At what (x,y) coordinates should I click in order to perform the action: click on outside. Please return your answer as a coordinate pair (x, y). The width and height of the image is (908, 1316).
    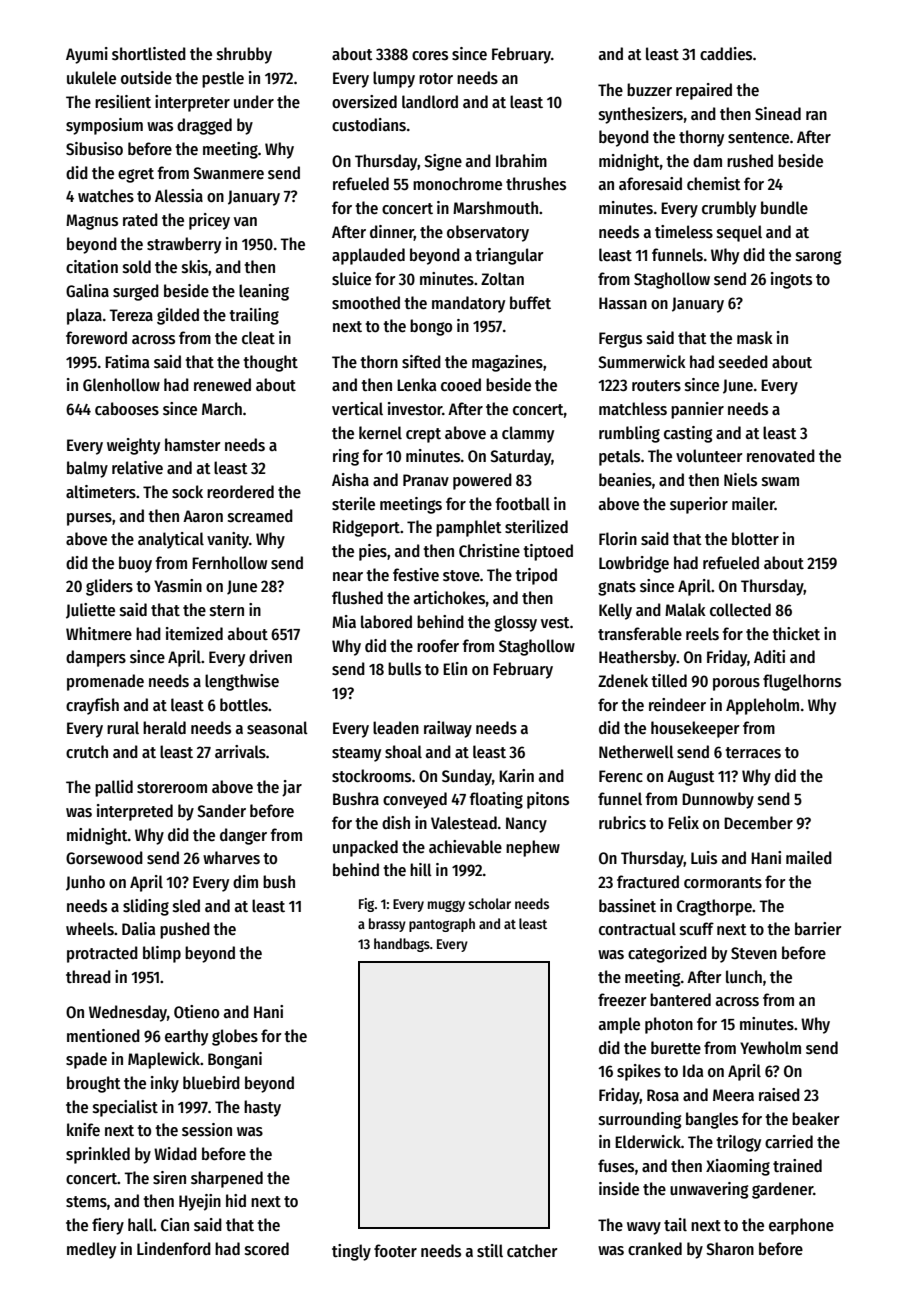
    Looking at the image, I should click on (146, 78).
